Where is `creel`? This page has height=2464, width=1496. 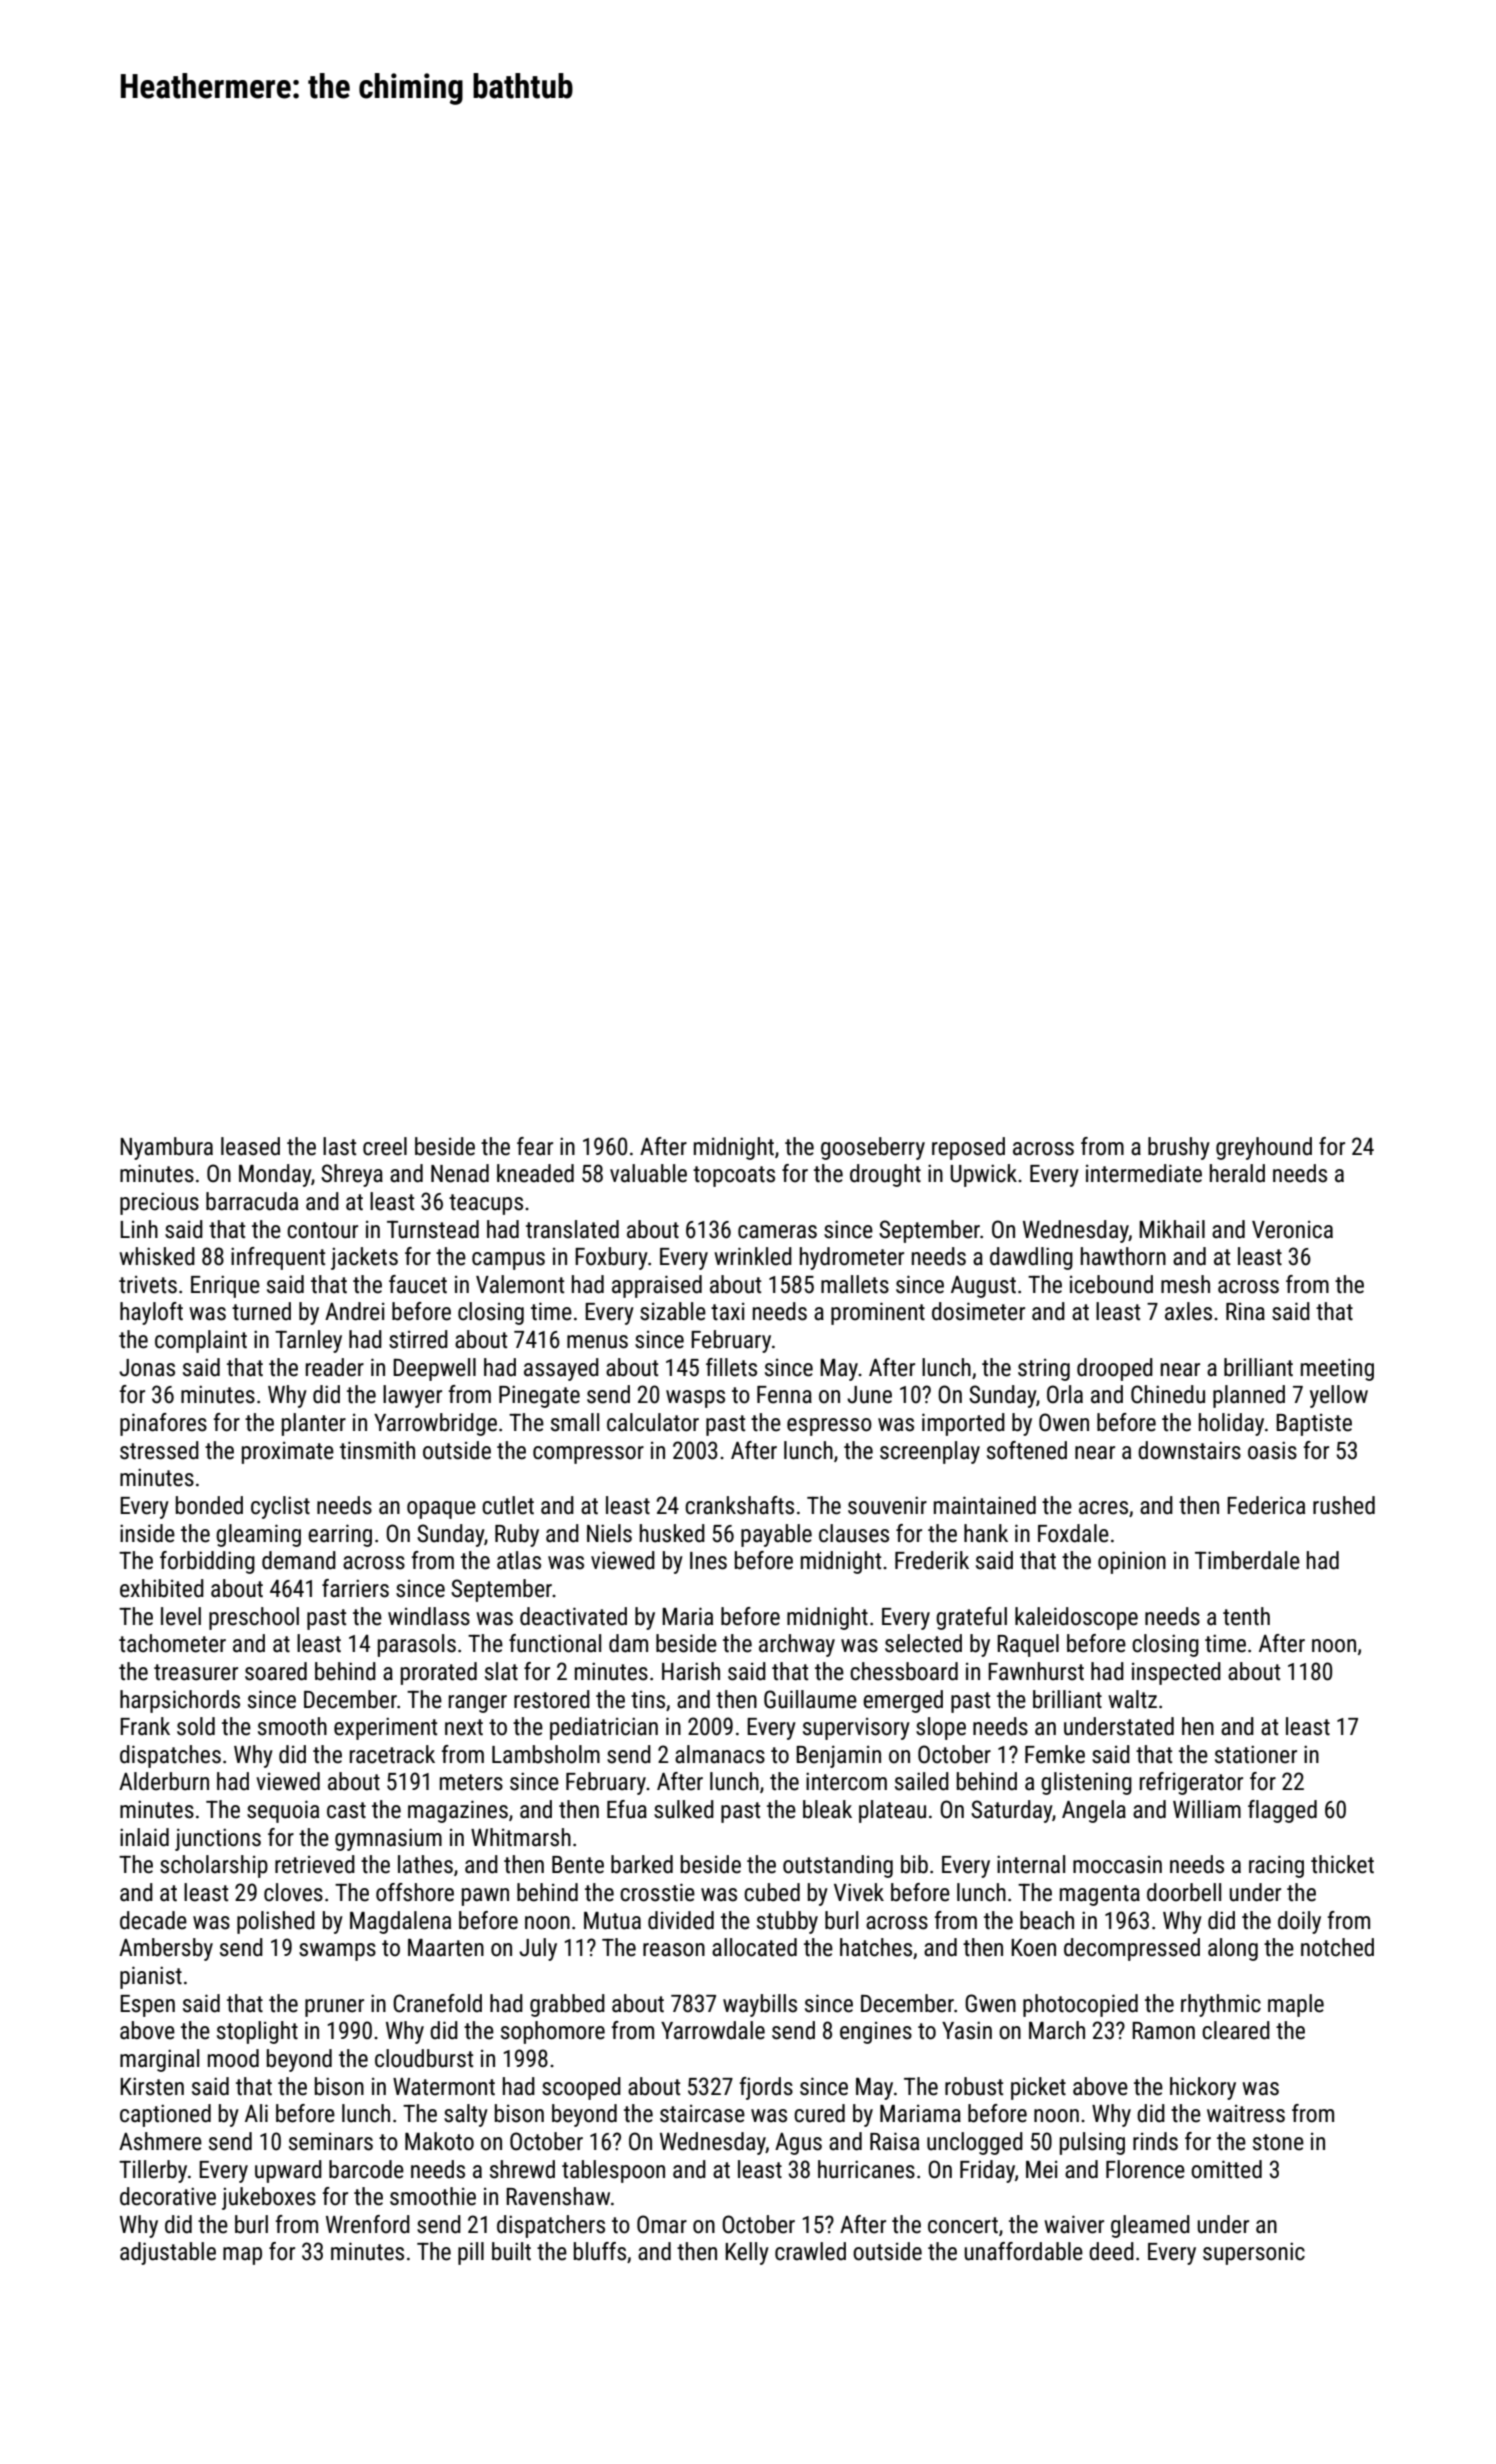
creel is located at coordinates (385, 1146).
